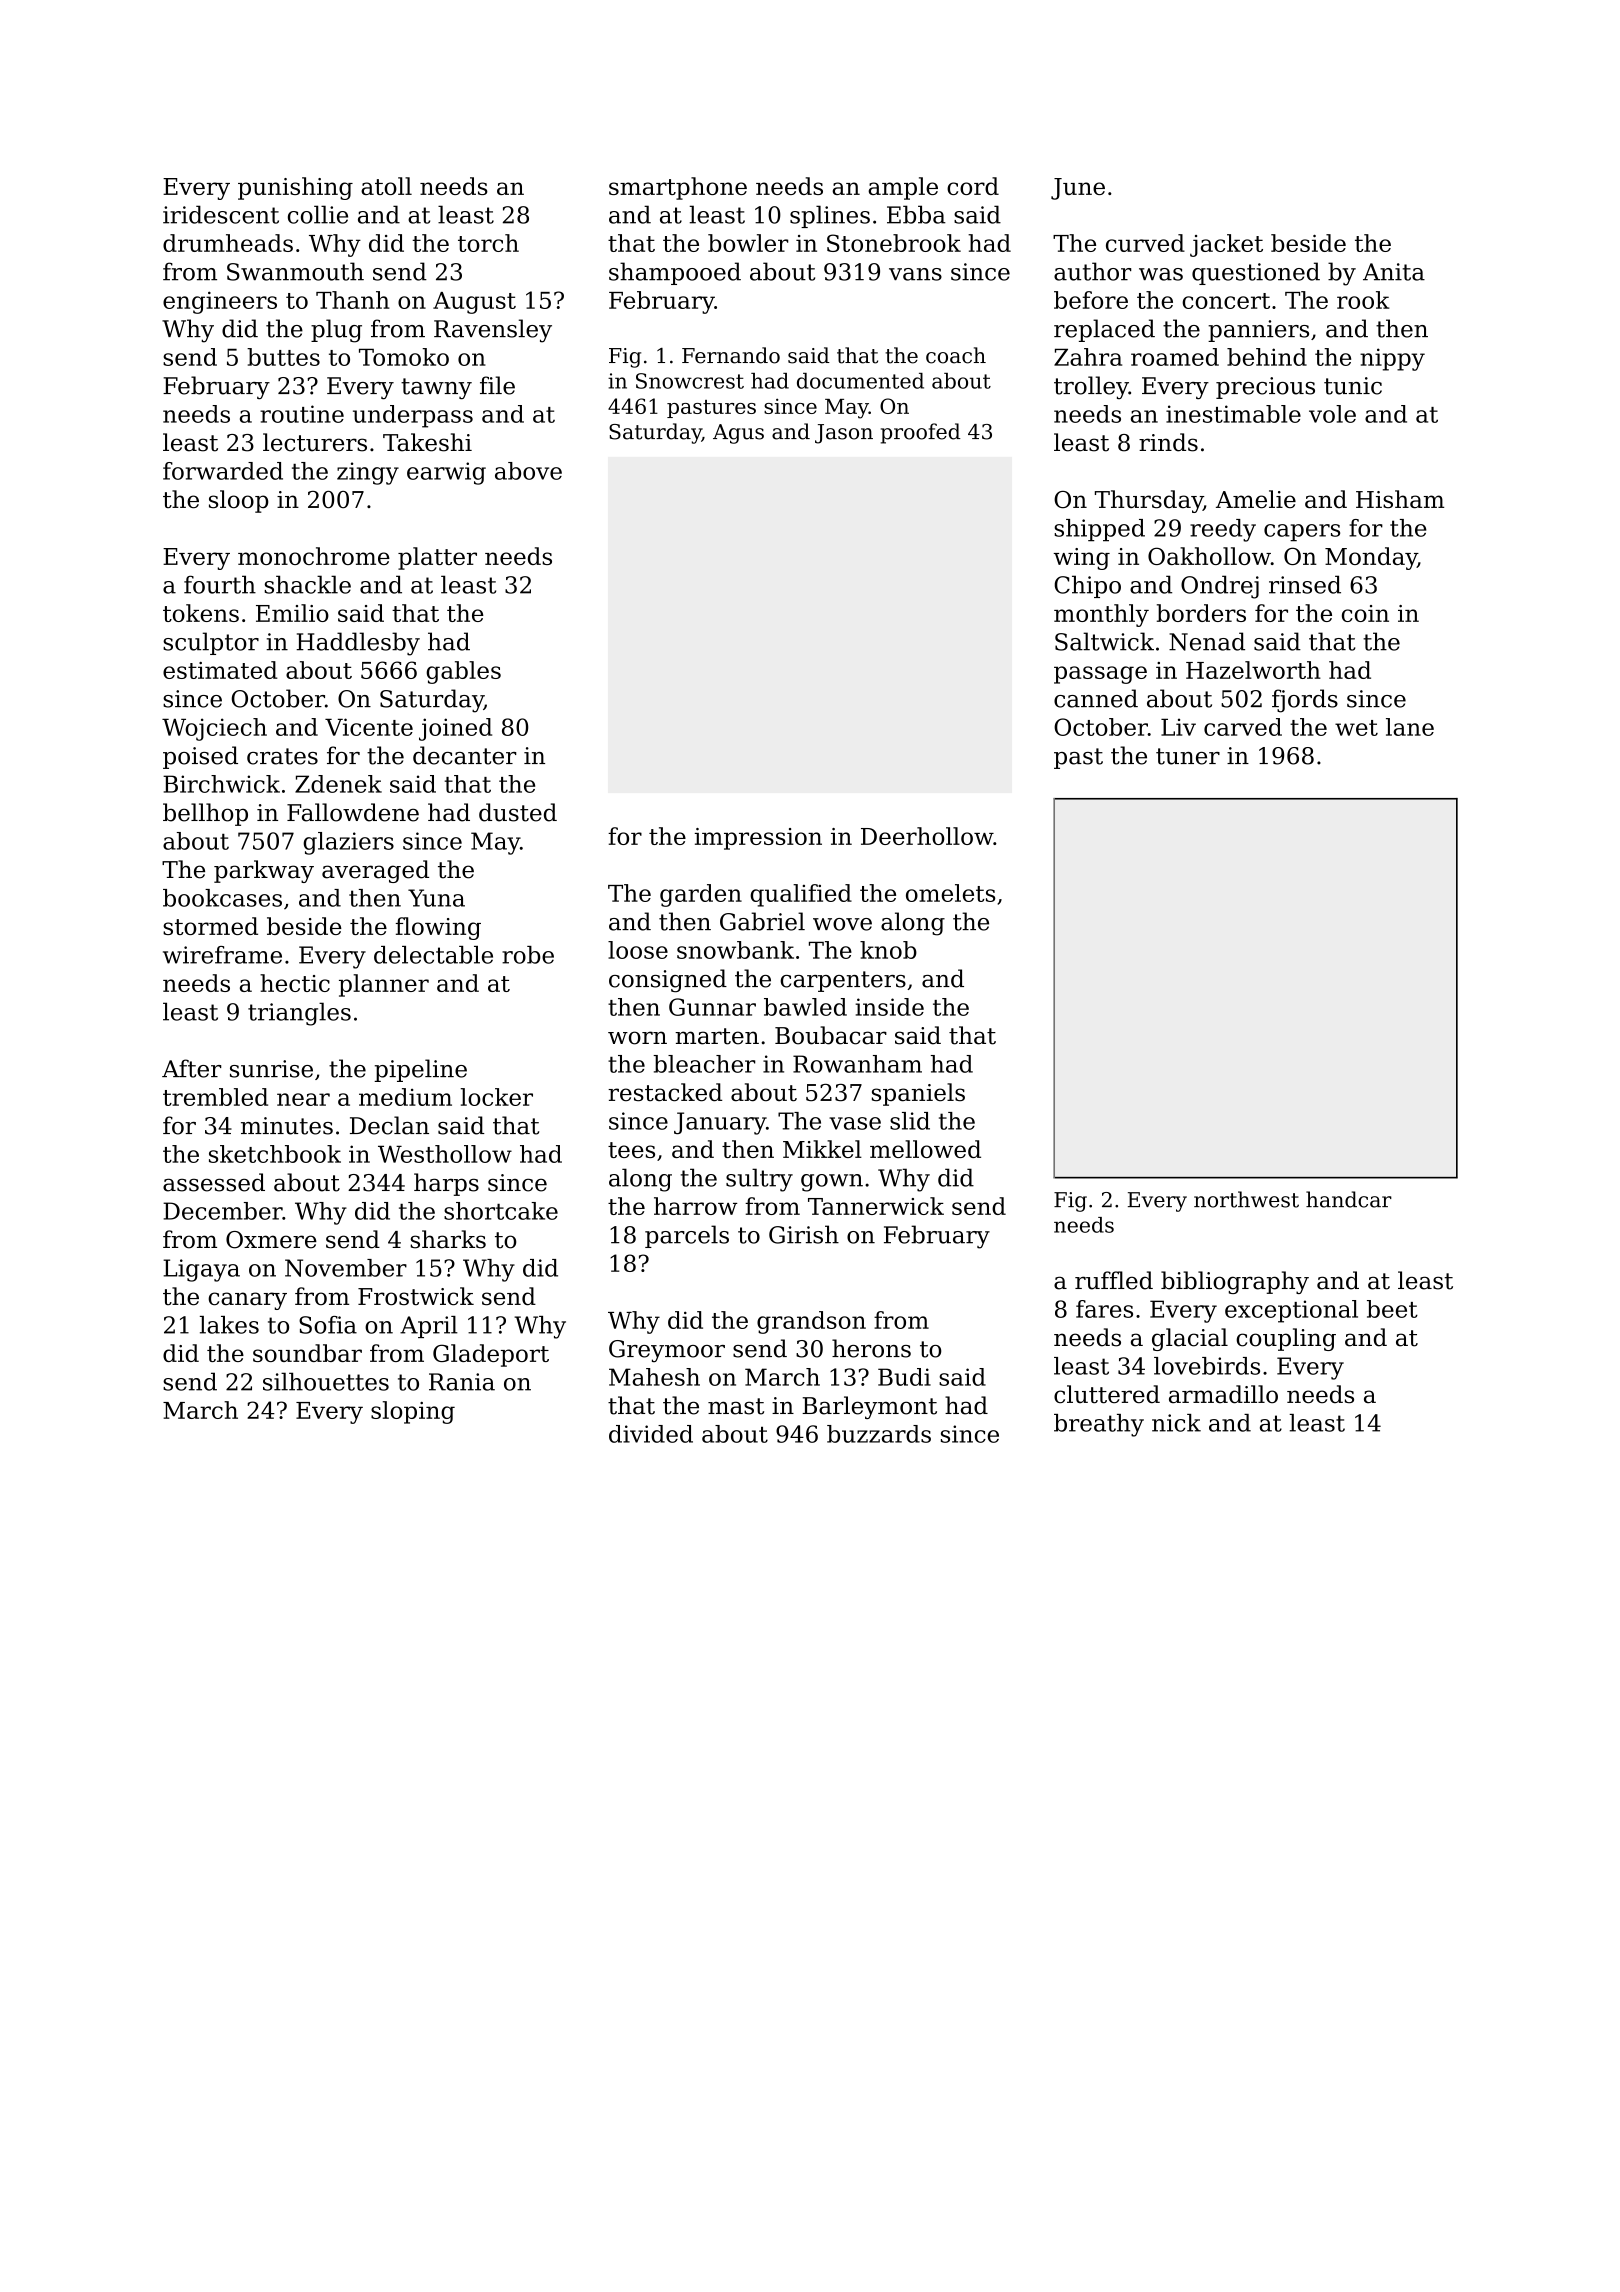 The width and height of the screenshot is (1620, 2292). I want to click on canary, so click(247, 1301).
